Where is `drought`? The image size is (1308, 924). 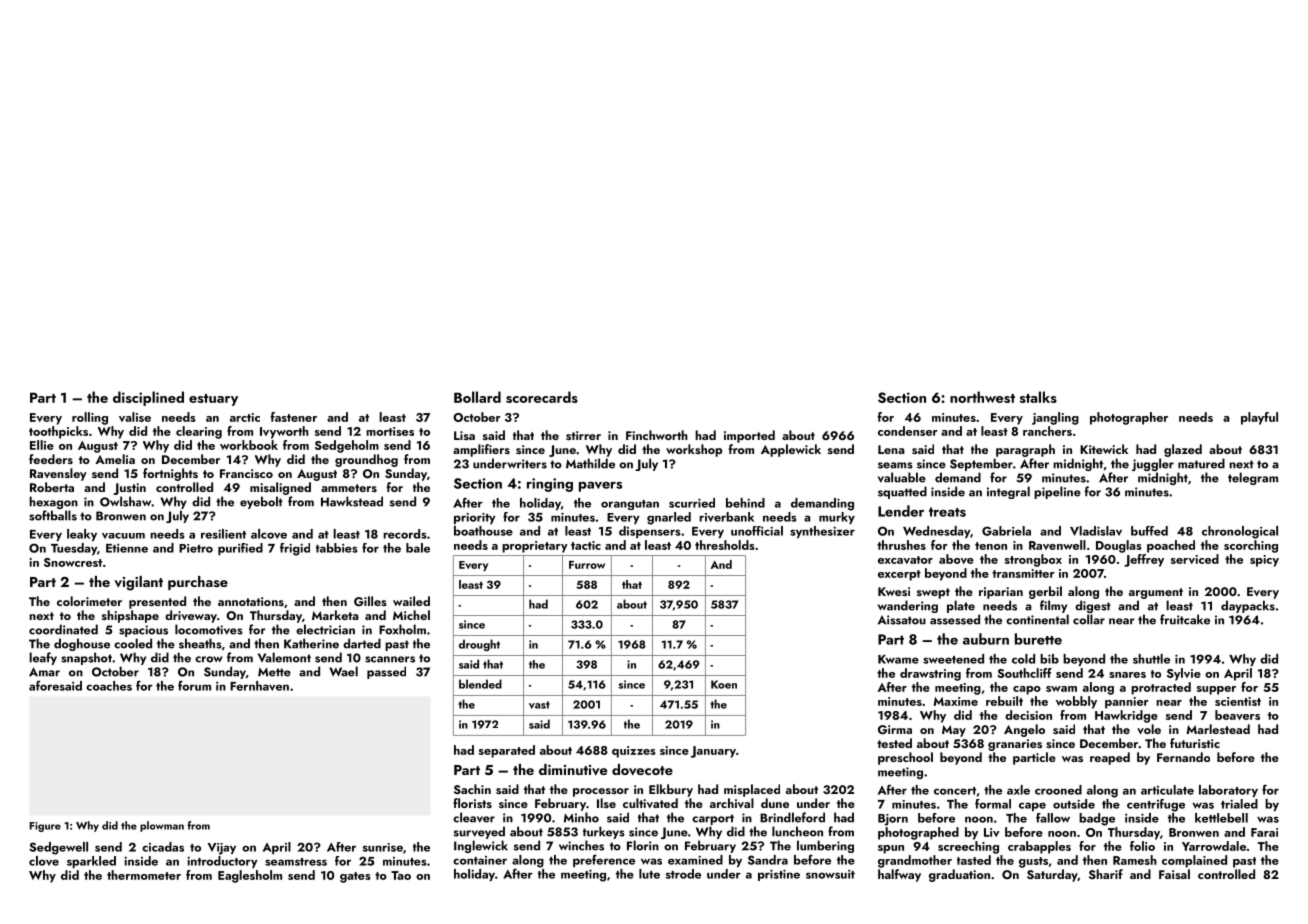 drought is located at coordinates (479, 645).
